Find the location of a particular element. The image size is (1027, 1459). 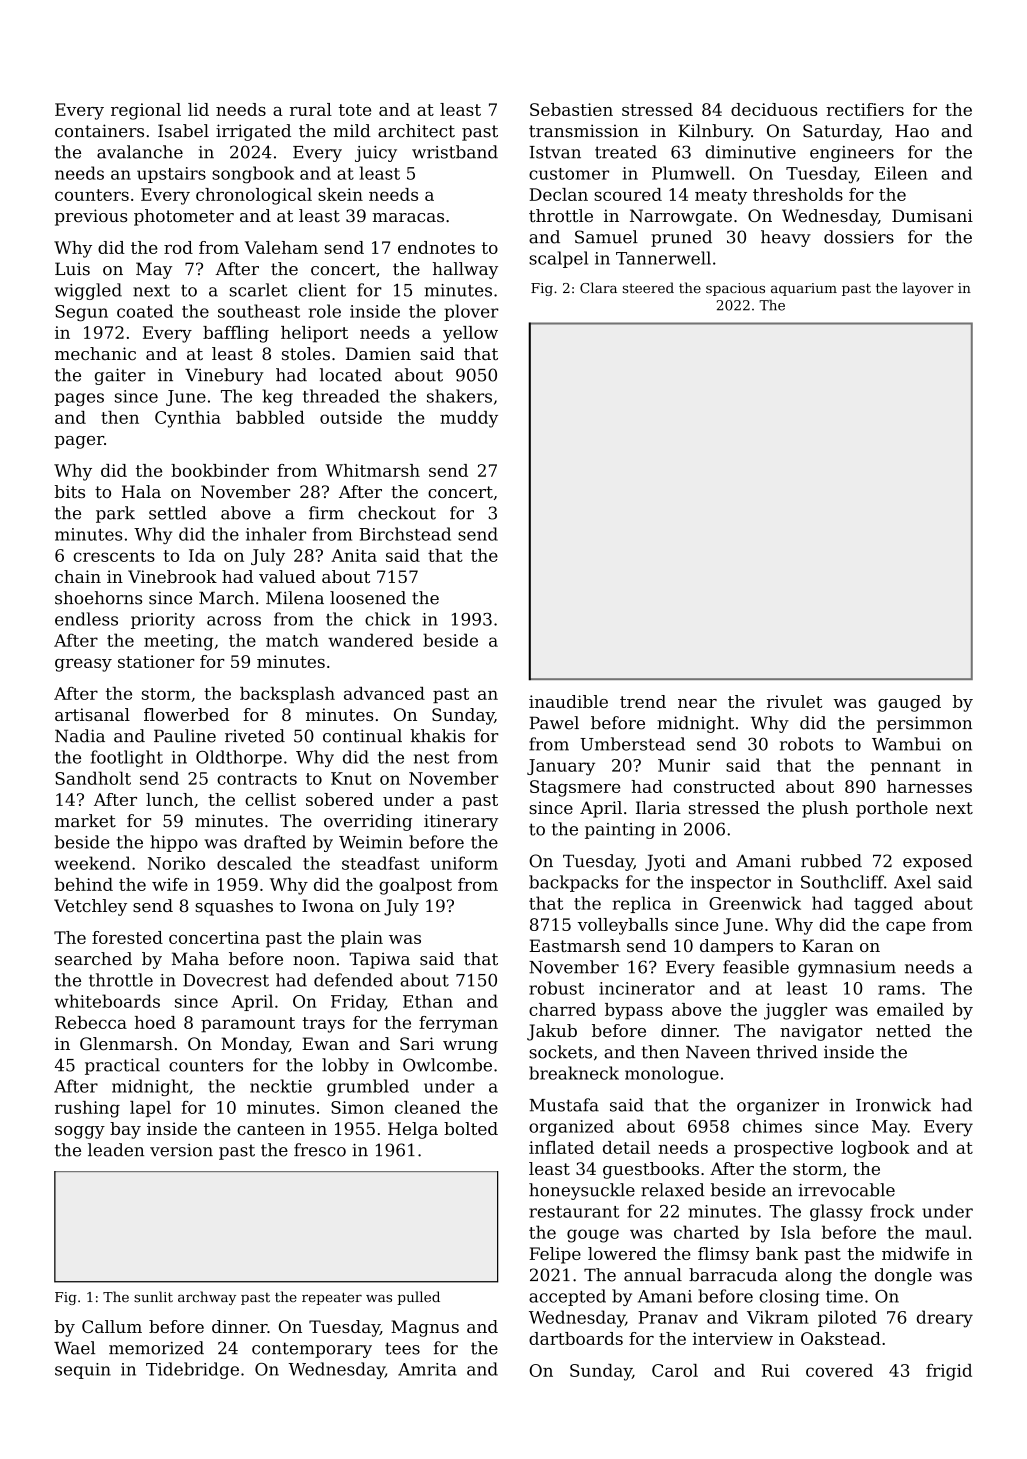

version is located at coordinates (181, 1150).
